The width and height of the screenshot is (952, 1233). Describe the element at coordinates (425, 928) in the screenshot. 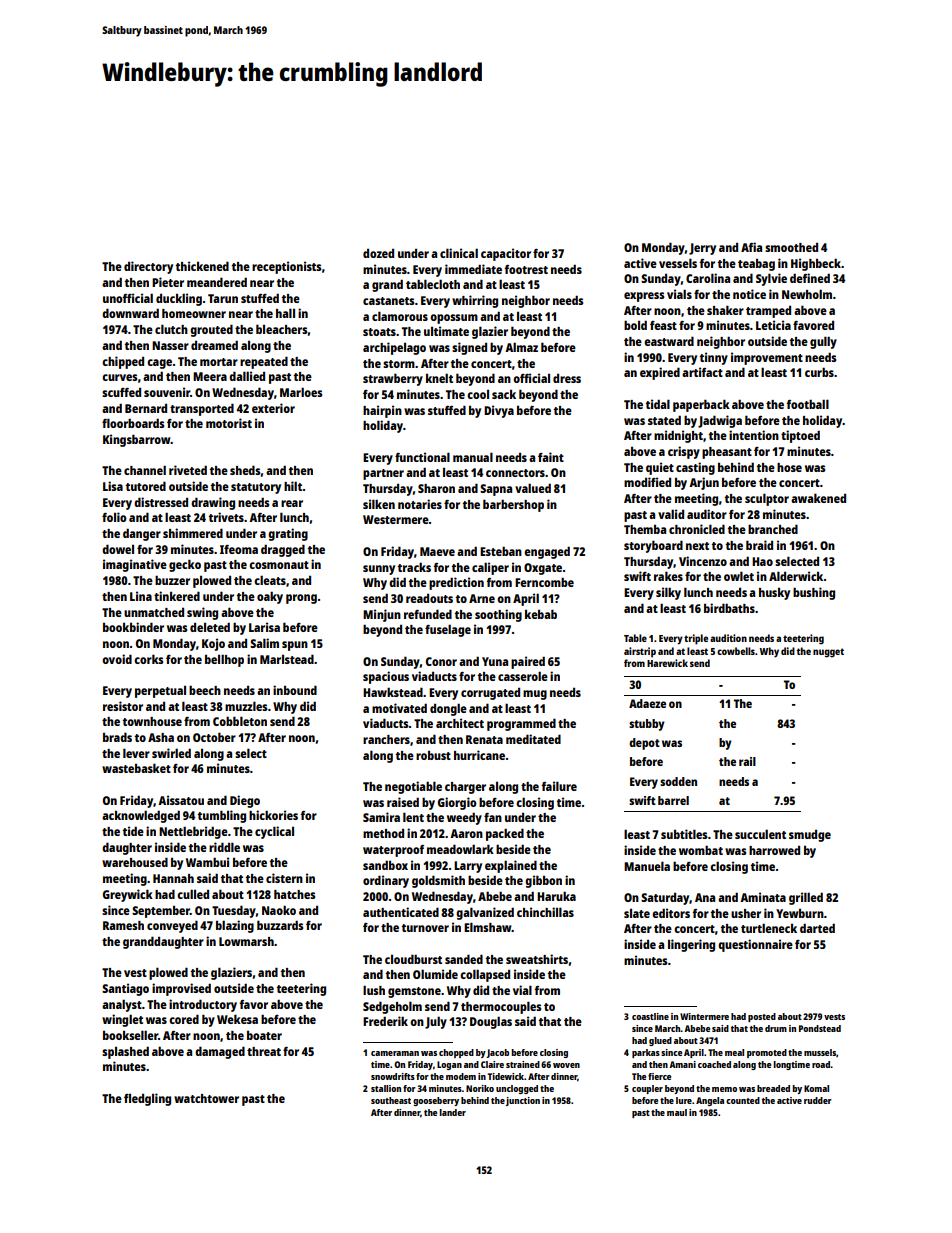

I see `turnover` at that location.
